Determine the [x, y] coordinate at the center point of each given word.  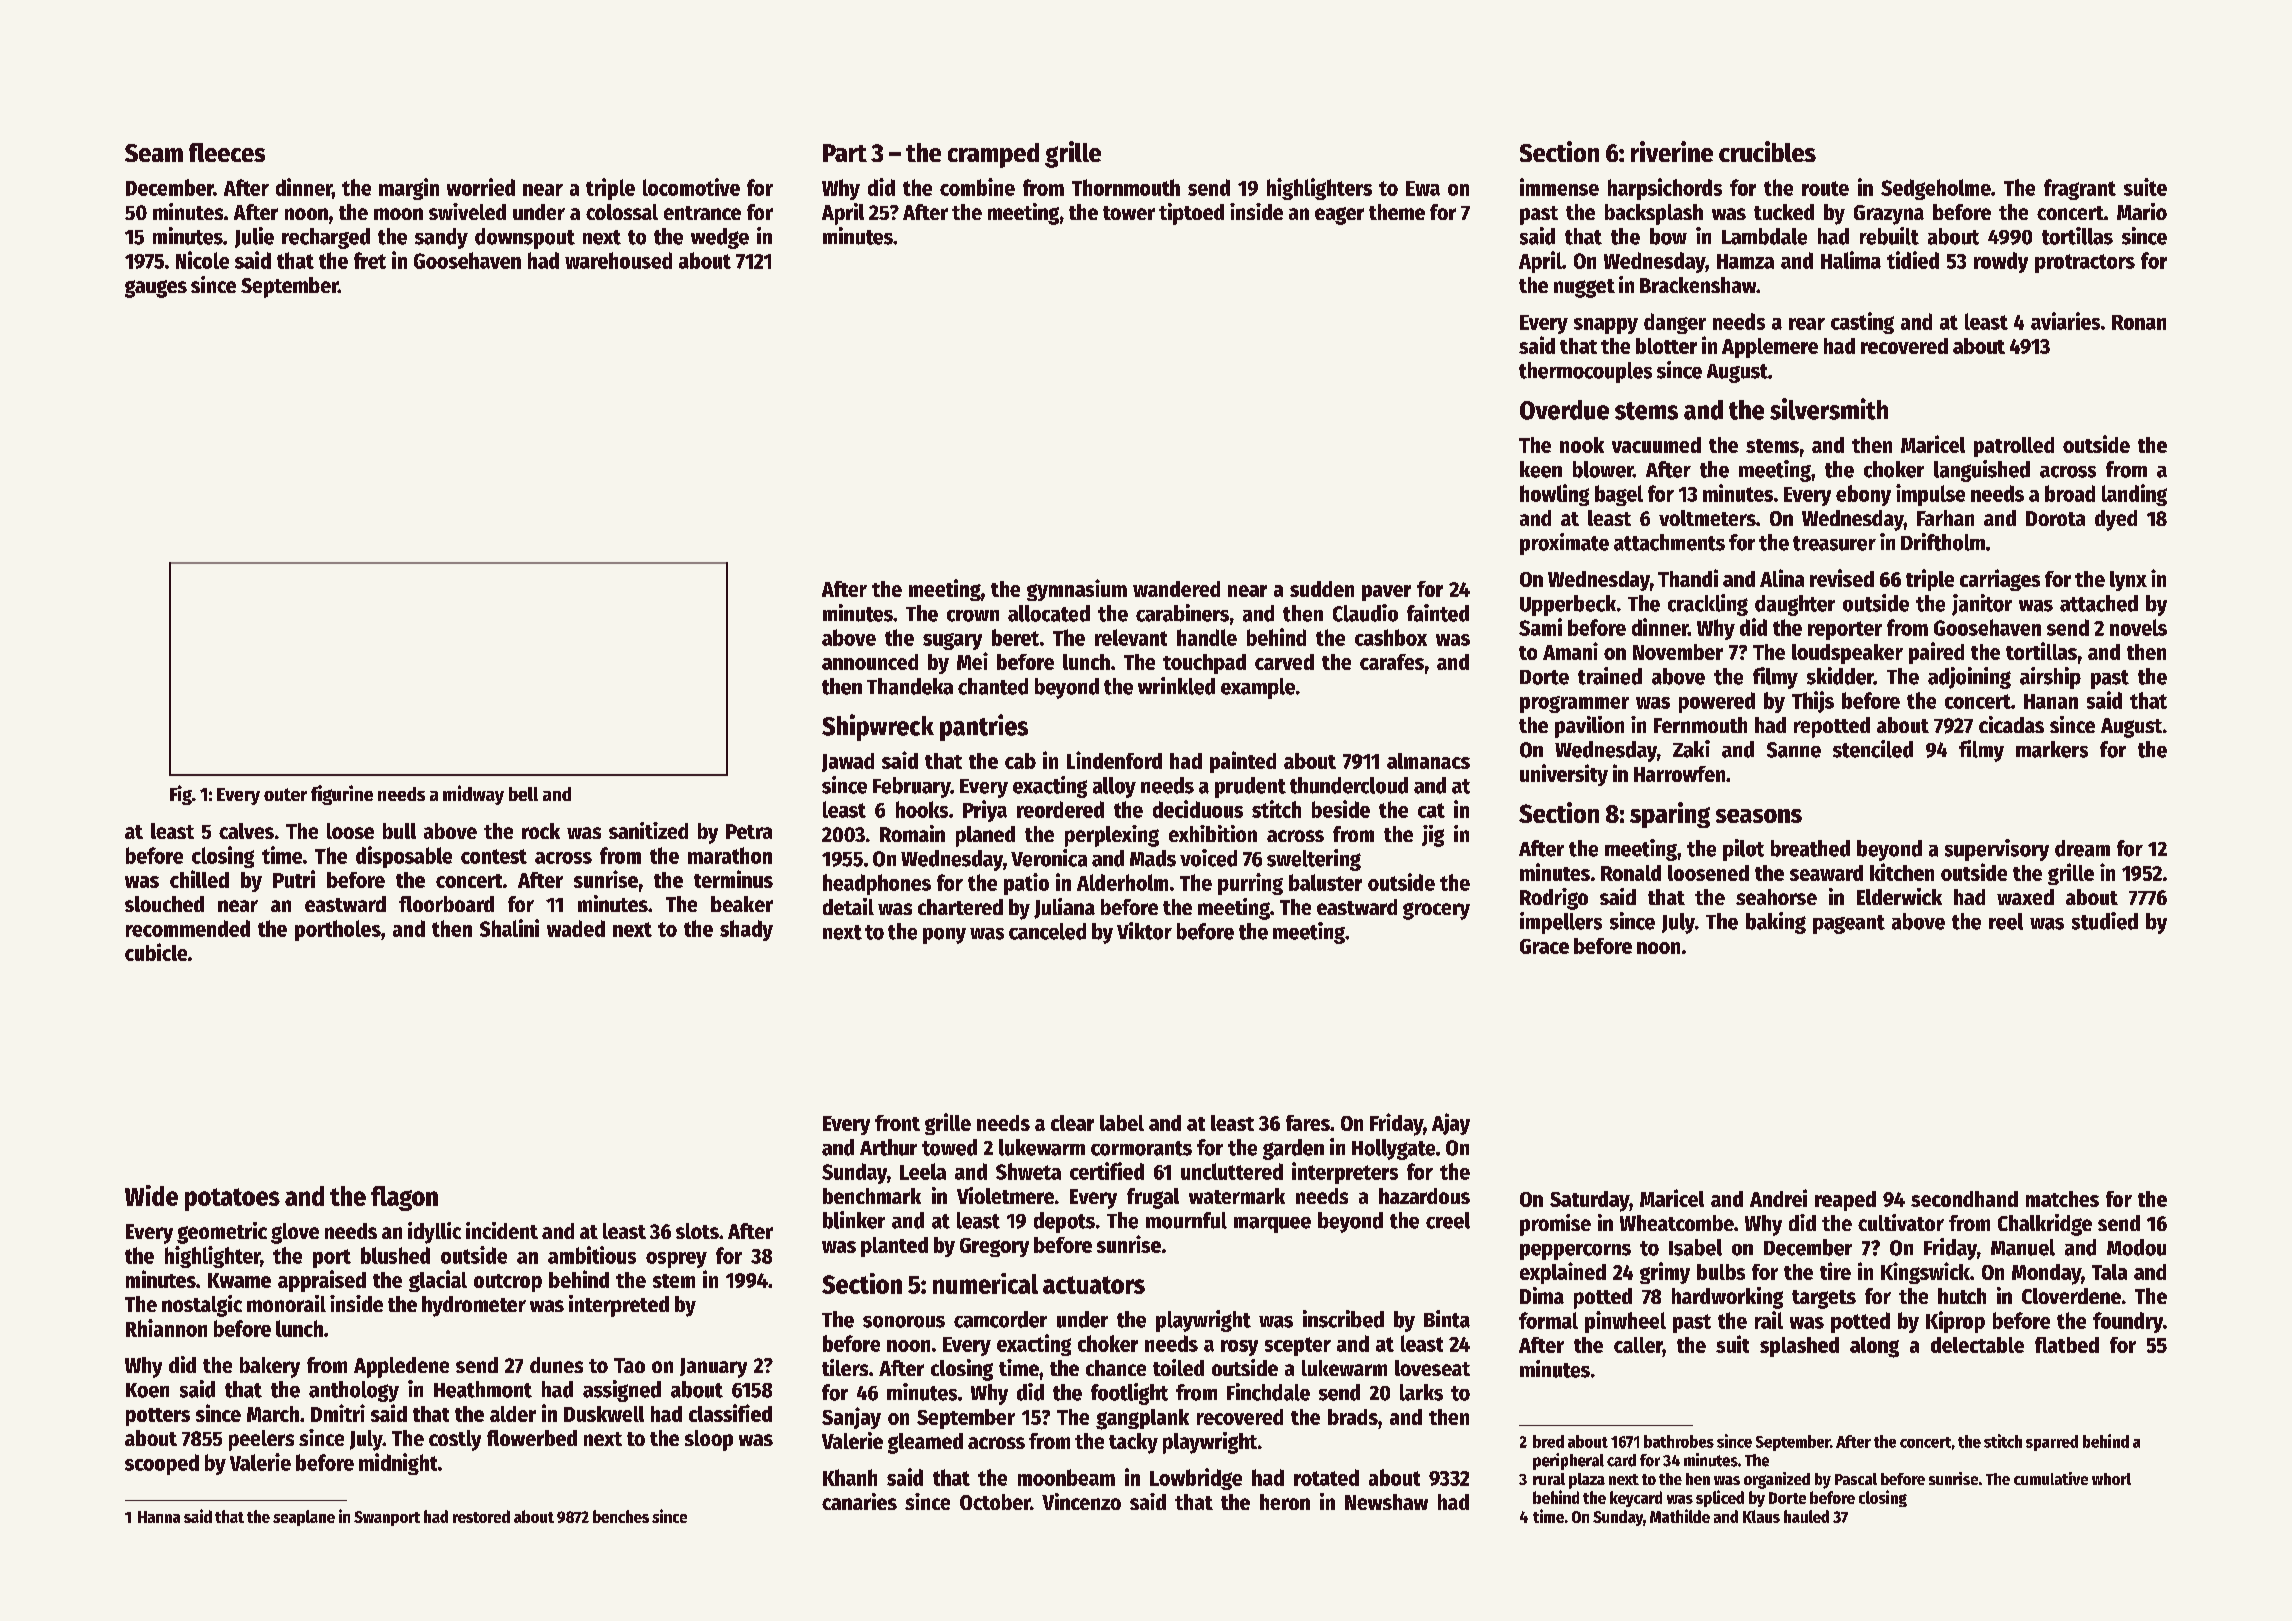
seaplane [304, 1518]
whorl [2111, 1479]
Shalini [509, 928]
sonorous [904, 1322]
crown [973, 616]
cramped [993, 155]
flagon [404, 1198]
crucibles [1767, 151]
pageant [1849, 924]
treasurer [1834, 543]
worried [481, 187]
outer [285, 794]
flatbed [2067, 1345]
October [995, 1502]
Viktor [1144, 931]
